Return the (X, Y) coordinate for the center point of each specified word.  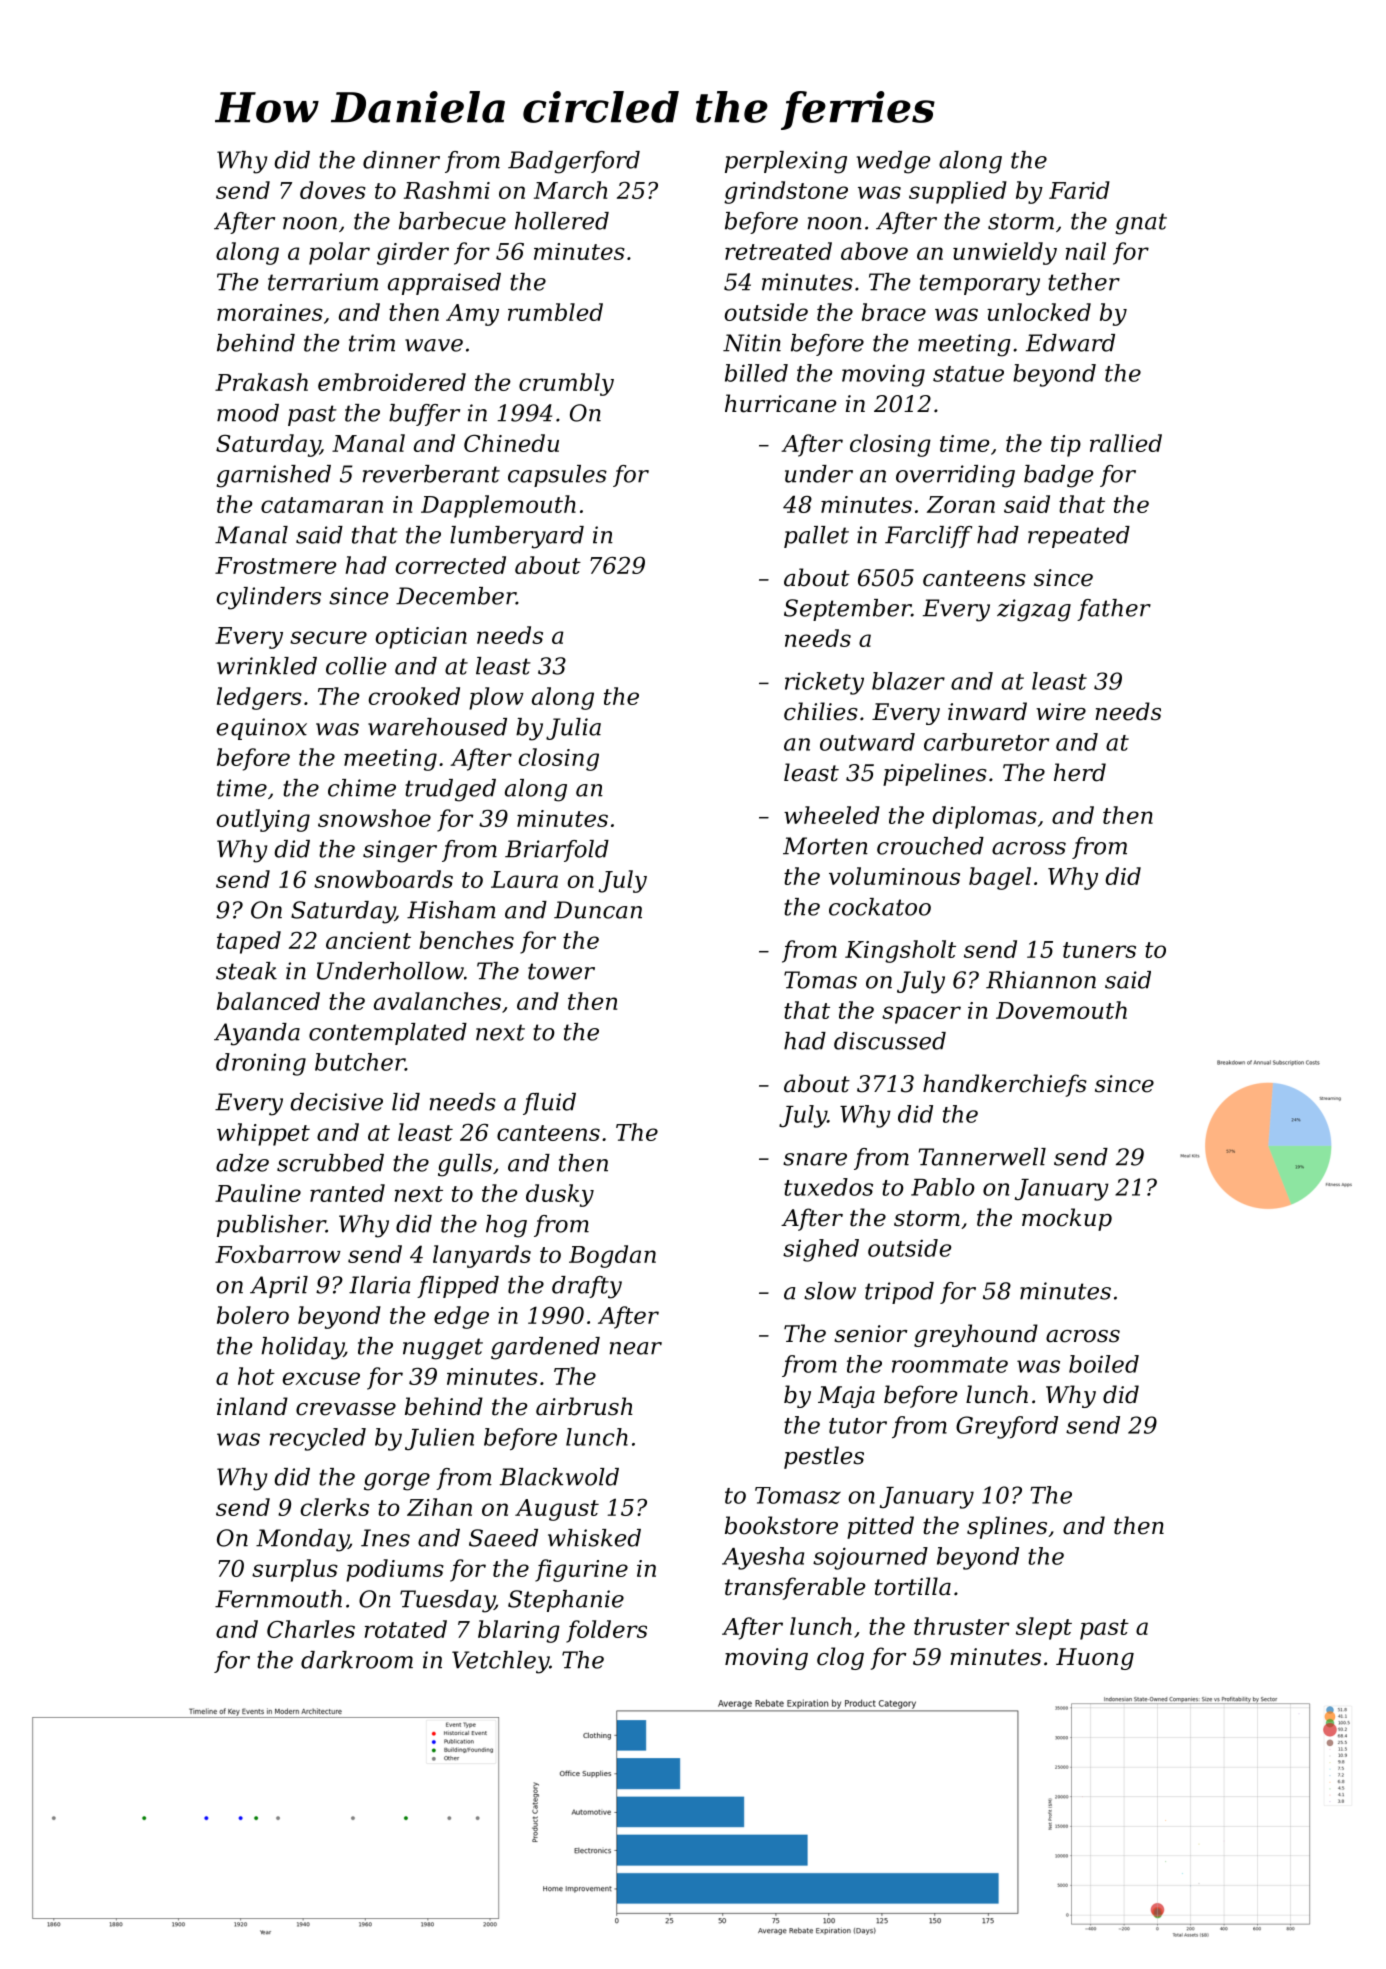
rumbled (555, 312)
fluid (549, 1104)
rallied (1126, 443)
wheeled (832, 815)
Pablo (943, 1187)
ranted (347, 1193)
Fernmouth (278, 1599)
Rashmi (447, 190)
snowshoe (374, 818)
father (1114, 610)
